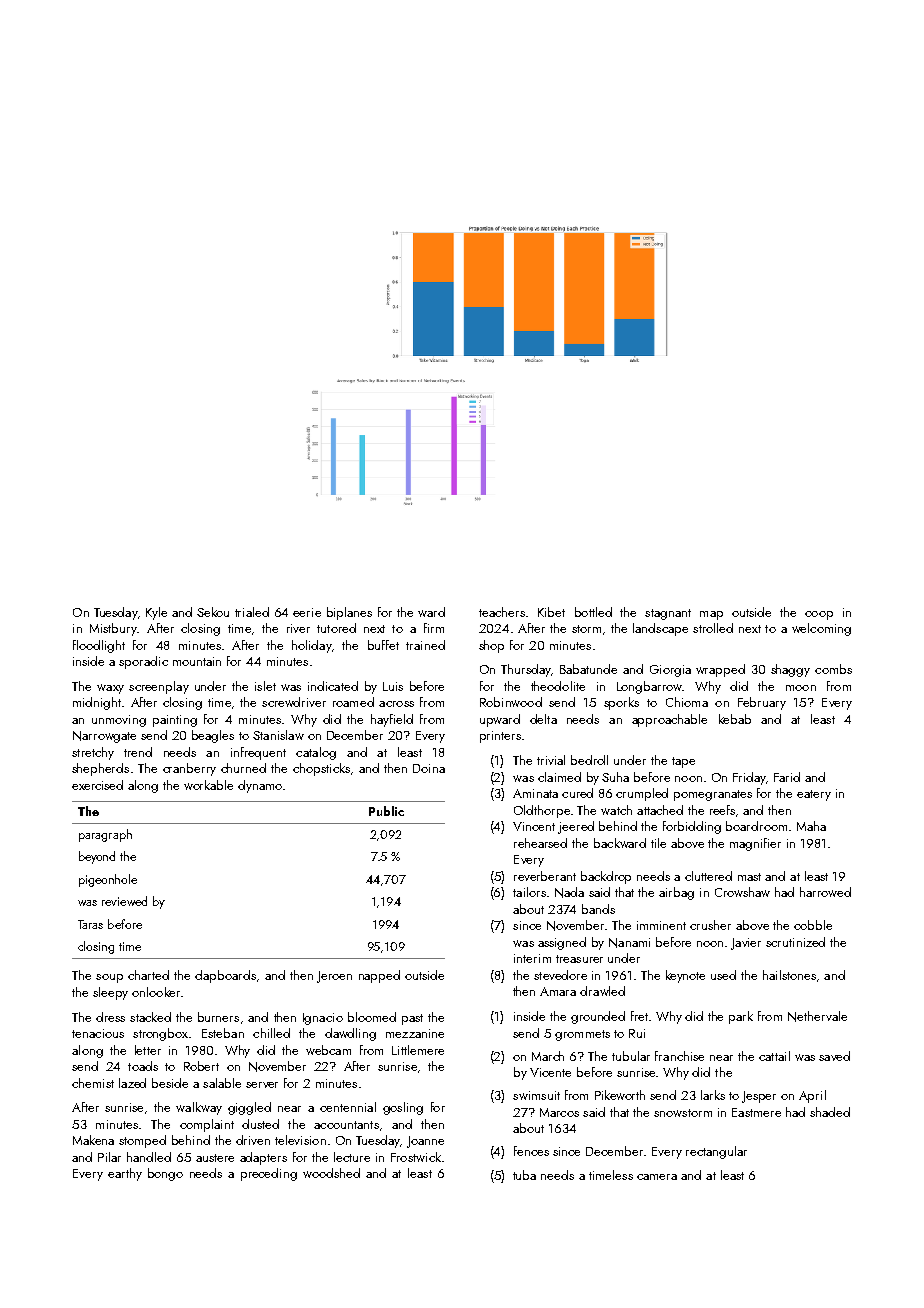 The width and height of the screenshot is (924, 1308). Describe the element at coordinates (110, 1017) in the screenshot. I see `dress` at that location.
